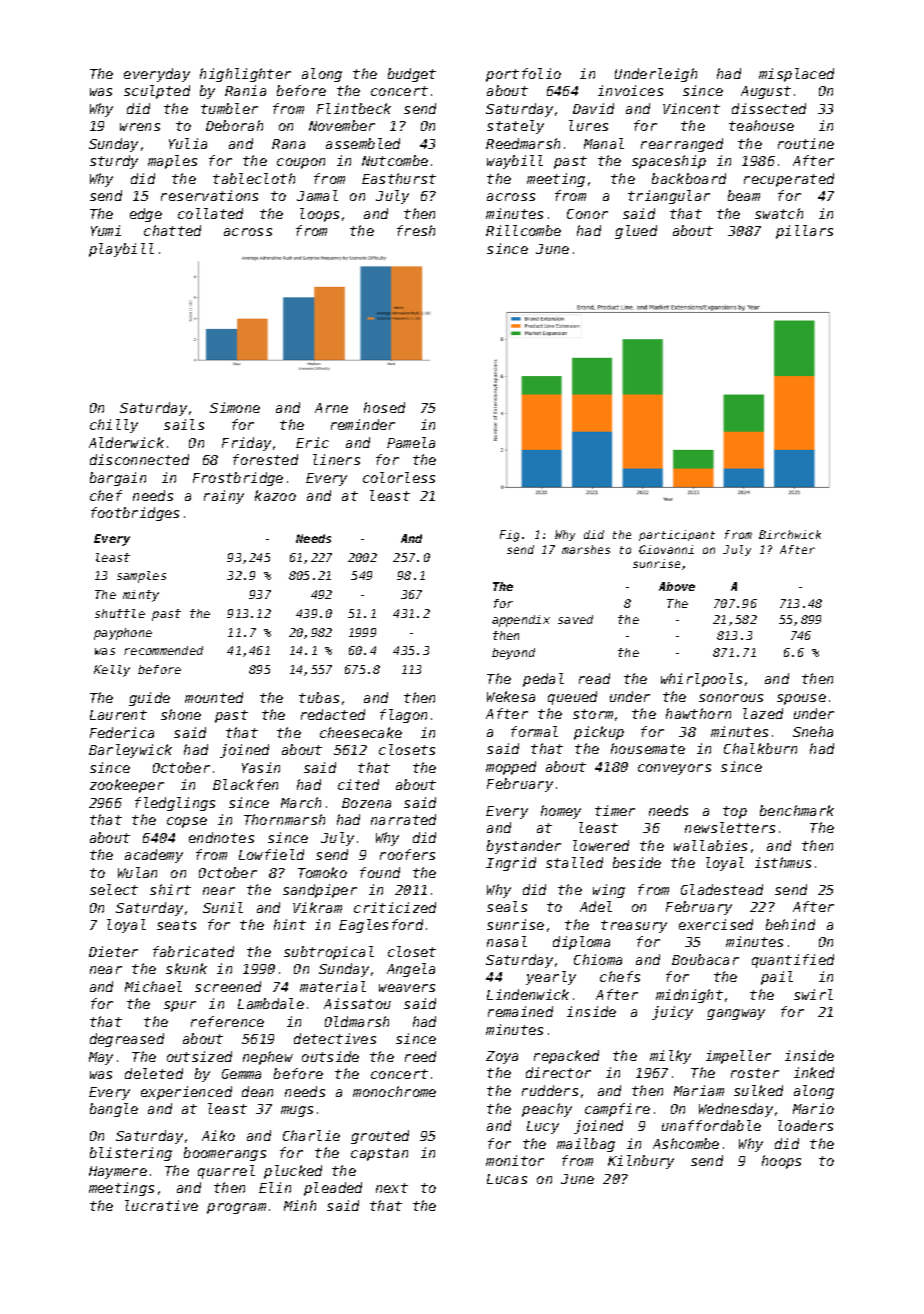 The height and width of the page is (1314, 924). What do you see at coordinates (691, 108) in the page?
I see `Vincent` at bounding box center [691, 108].
